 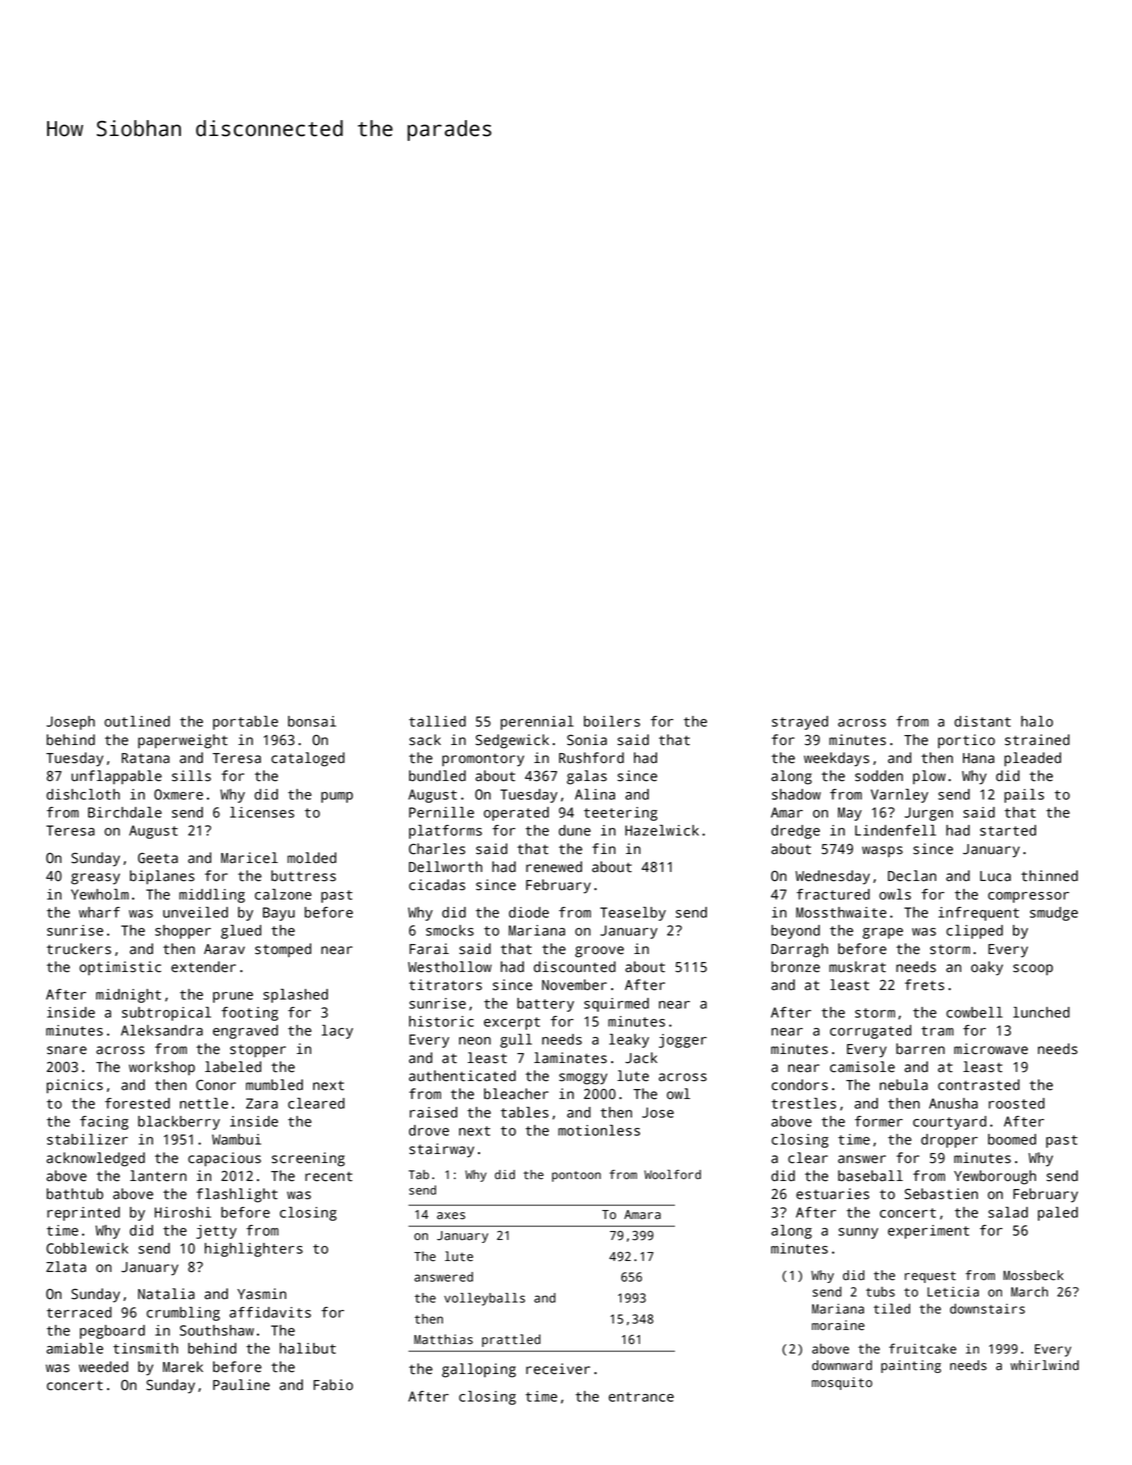 I want to click on galas, so click(x=587, y=777).
